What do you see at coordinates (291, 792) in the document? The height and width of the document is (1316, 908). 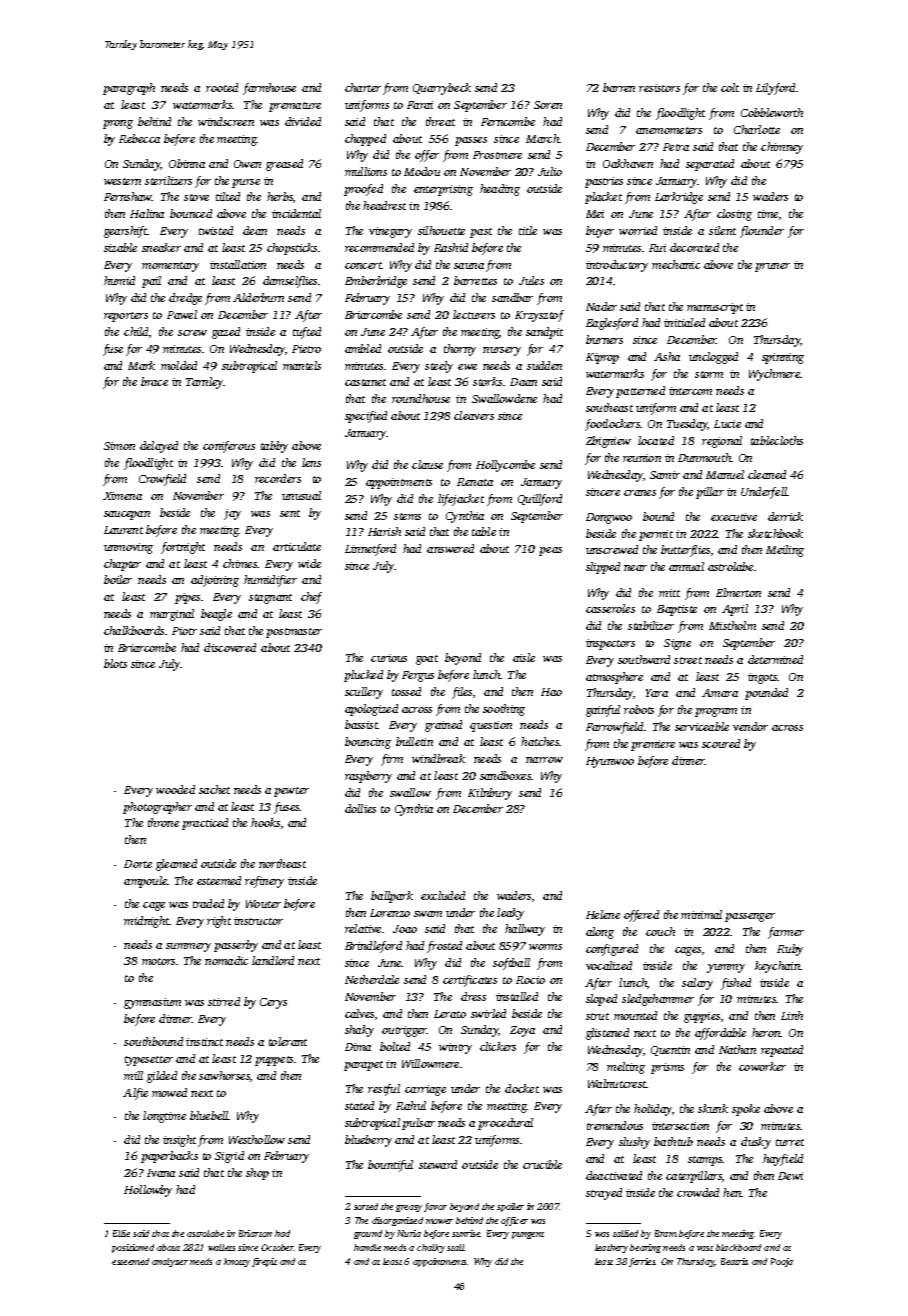 I see `pewter` at bounding box center [291, 792].
